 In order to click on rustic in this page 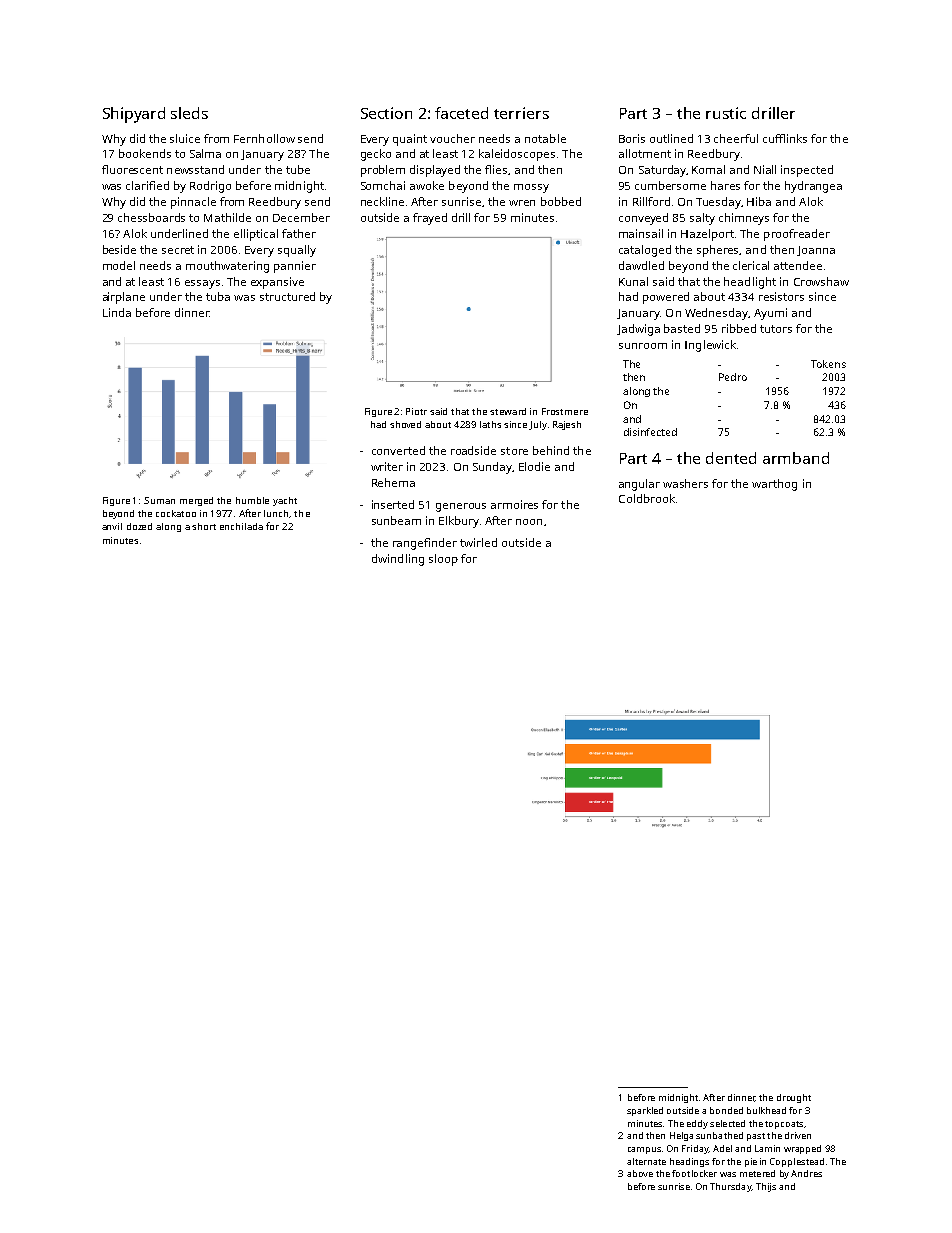, I will do `click(726, 113)`.
